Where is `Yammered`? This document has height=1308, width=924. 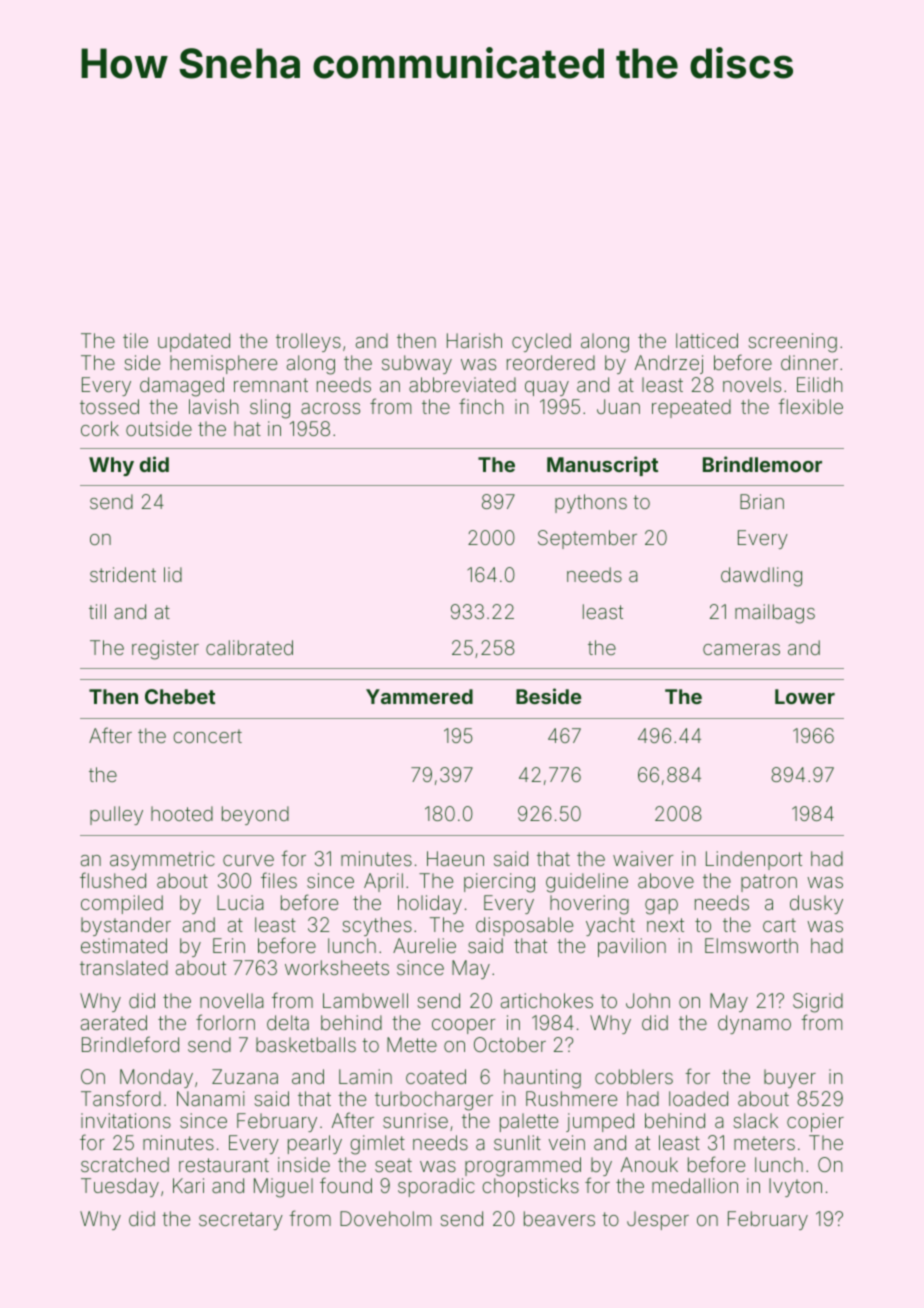 Yammered is located at coordinates (419, 696).
